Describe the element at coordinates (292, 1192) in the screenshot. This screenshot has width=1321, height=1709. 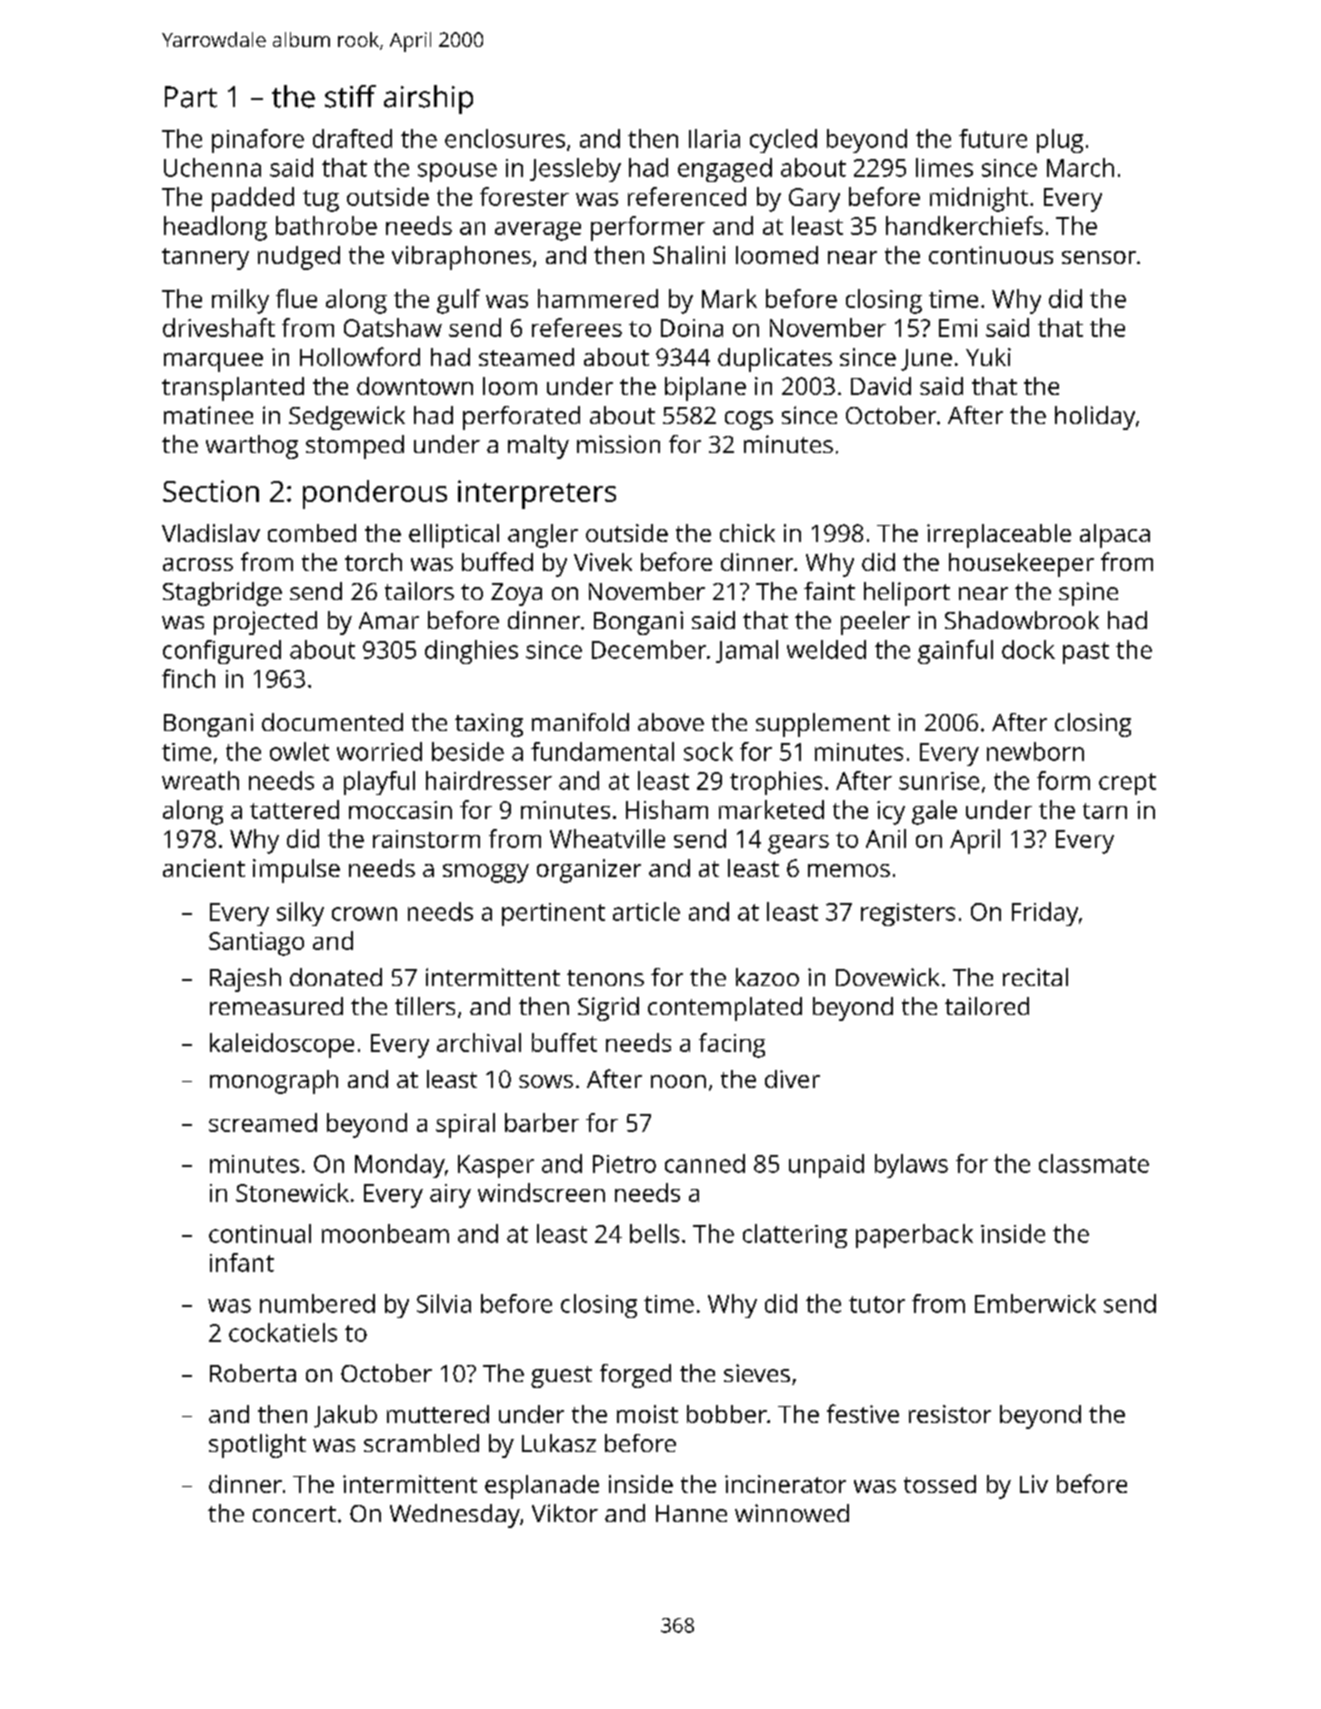
I see `Stonewick` at that location.
